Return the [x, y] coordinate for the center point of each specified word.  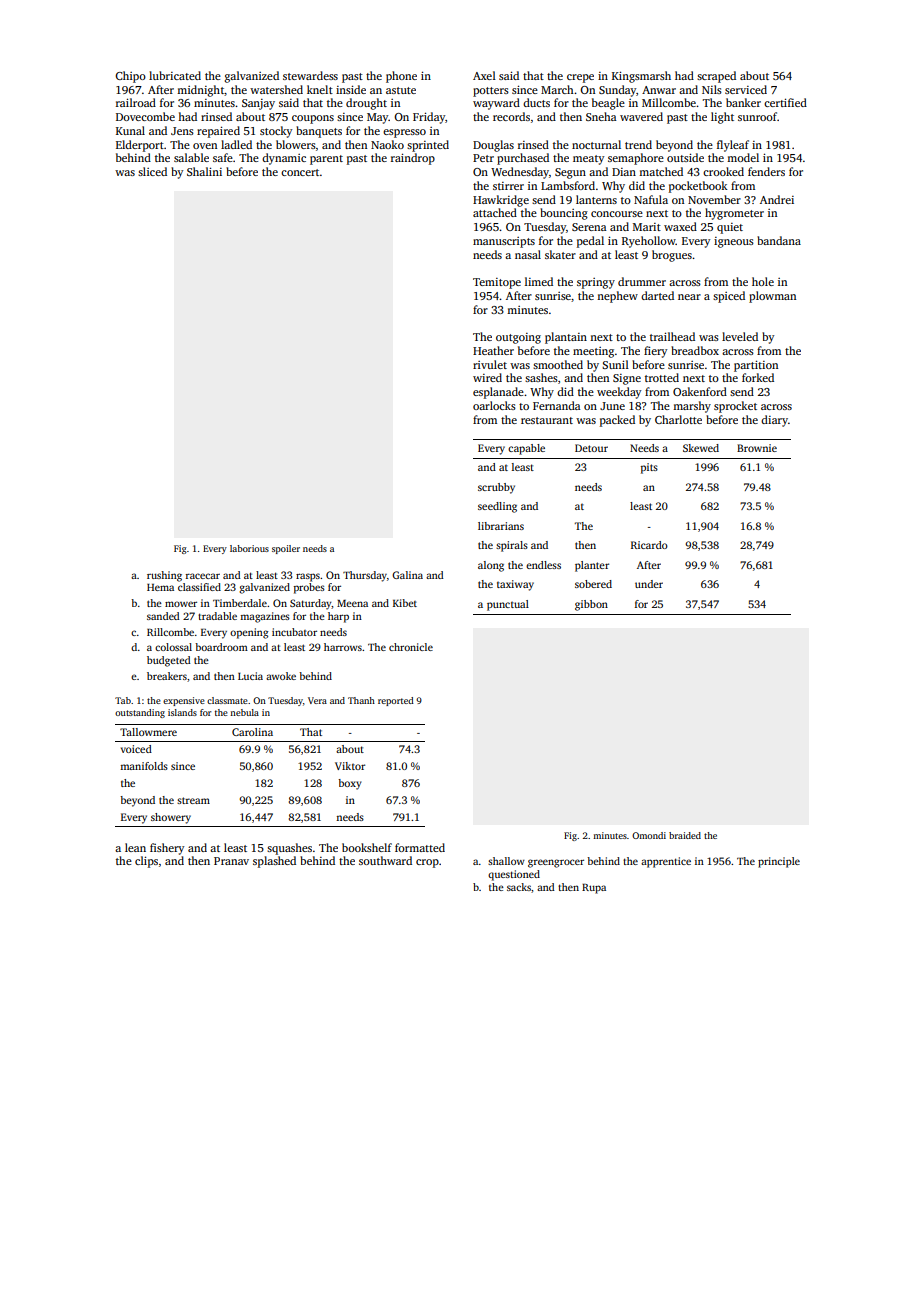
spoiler [286, 549]
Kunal [130, 130]
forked [758, 377]
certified [785, 102]
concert [300, 172]
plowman [772, 297]
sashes [541, 377]
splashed [274, 862]
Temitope [497, 283]
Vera [317, 700]
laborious [249, 548]
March [557, 89]
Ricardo [649, 545]
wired [487, 377]
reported [396, 701]
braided [685, 835]
